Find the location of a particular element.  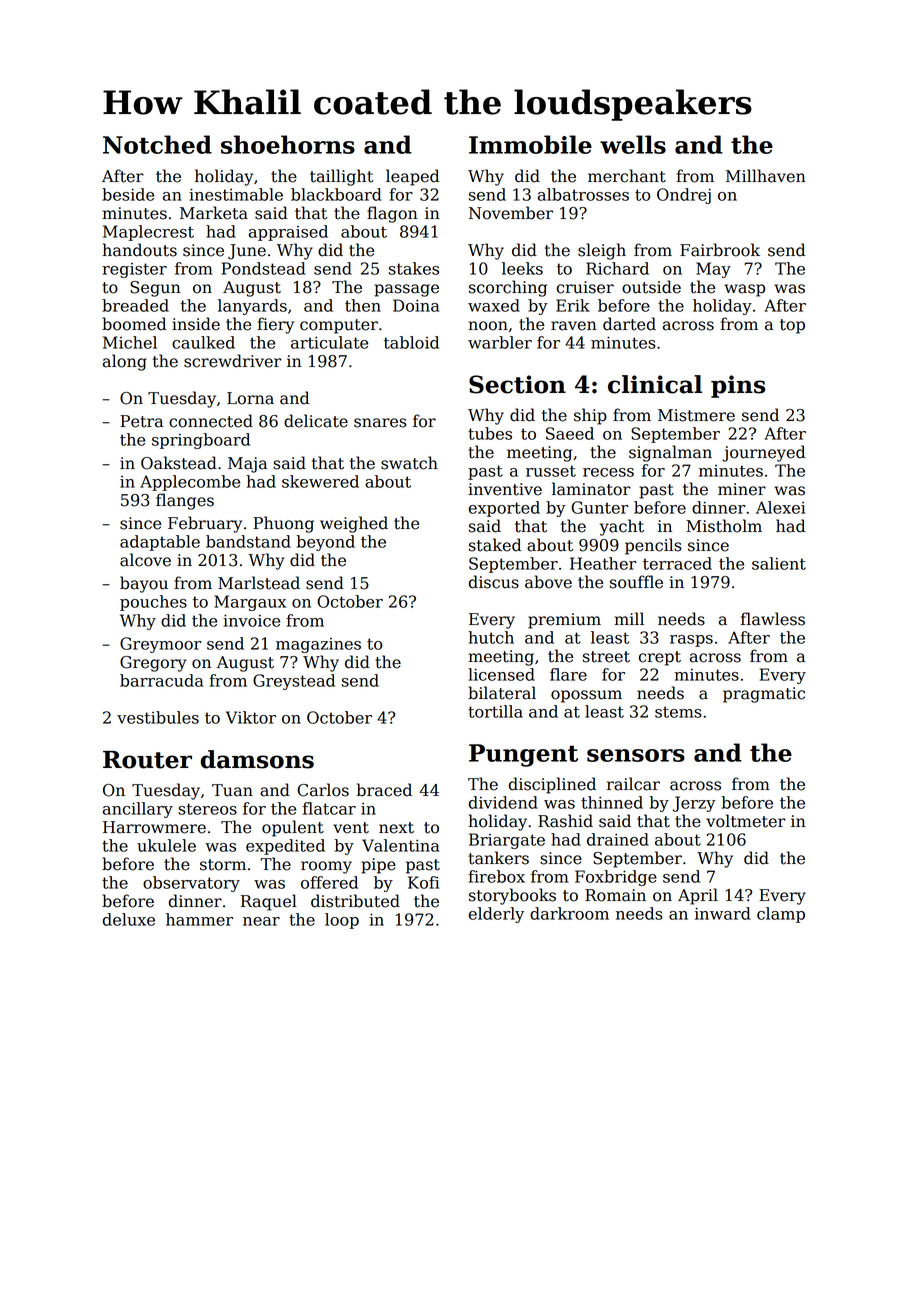

leeks is located at coordinates (522, 268).
